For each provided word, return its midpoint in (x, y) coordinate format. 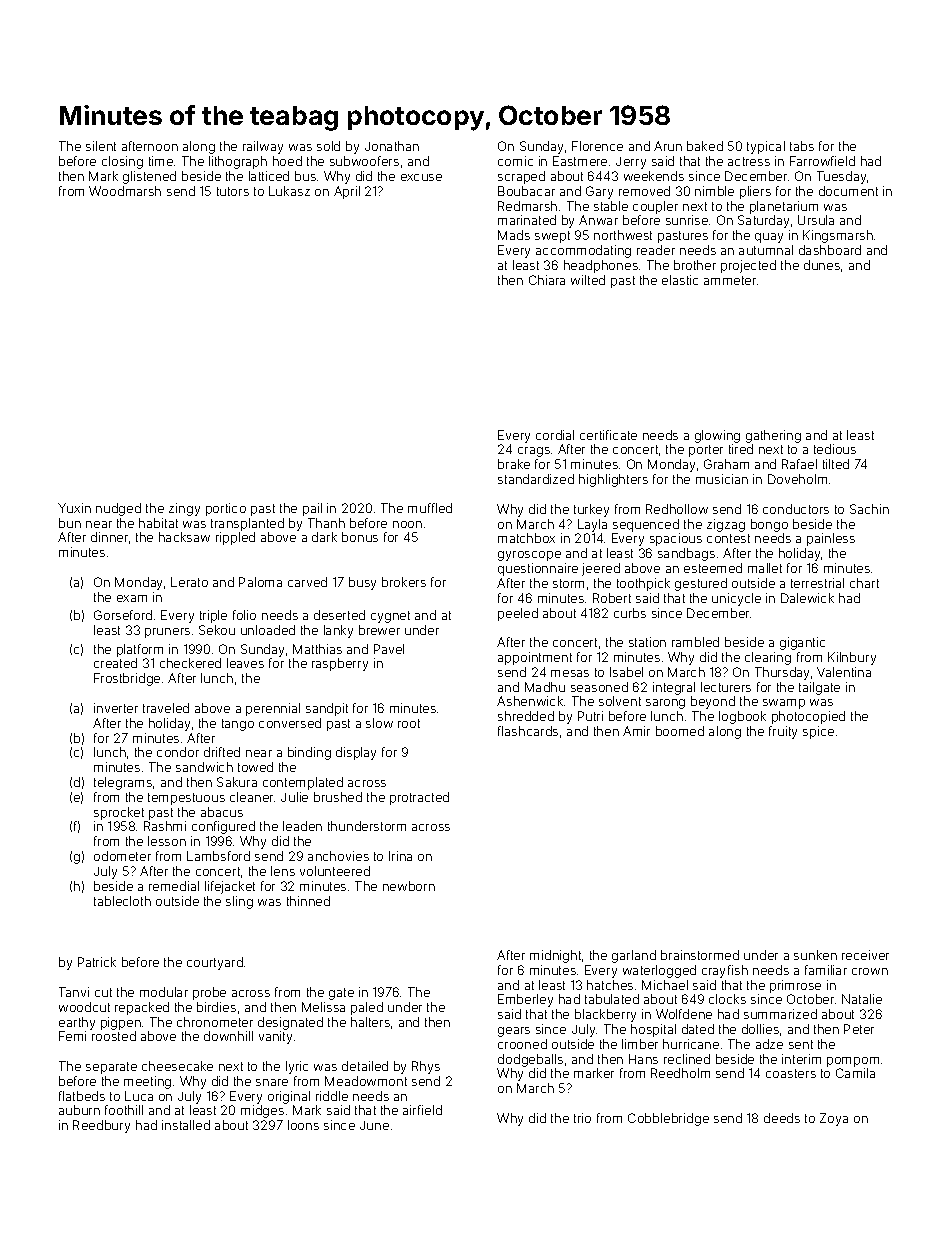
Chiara (547, 280)
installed (186, 1125)
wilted (588, 280)
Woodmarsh (125, 191)
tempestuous (186, 799)
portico (226, 509)
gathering (773, 436)
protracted (419, 798)
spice (818, 732)
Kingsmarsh (838, 236)
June (374, 1125)
